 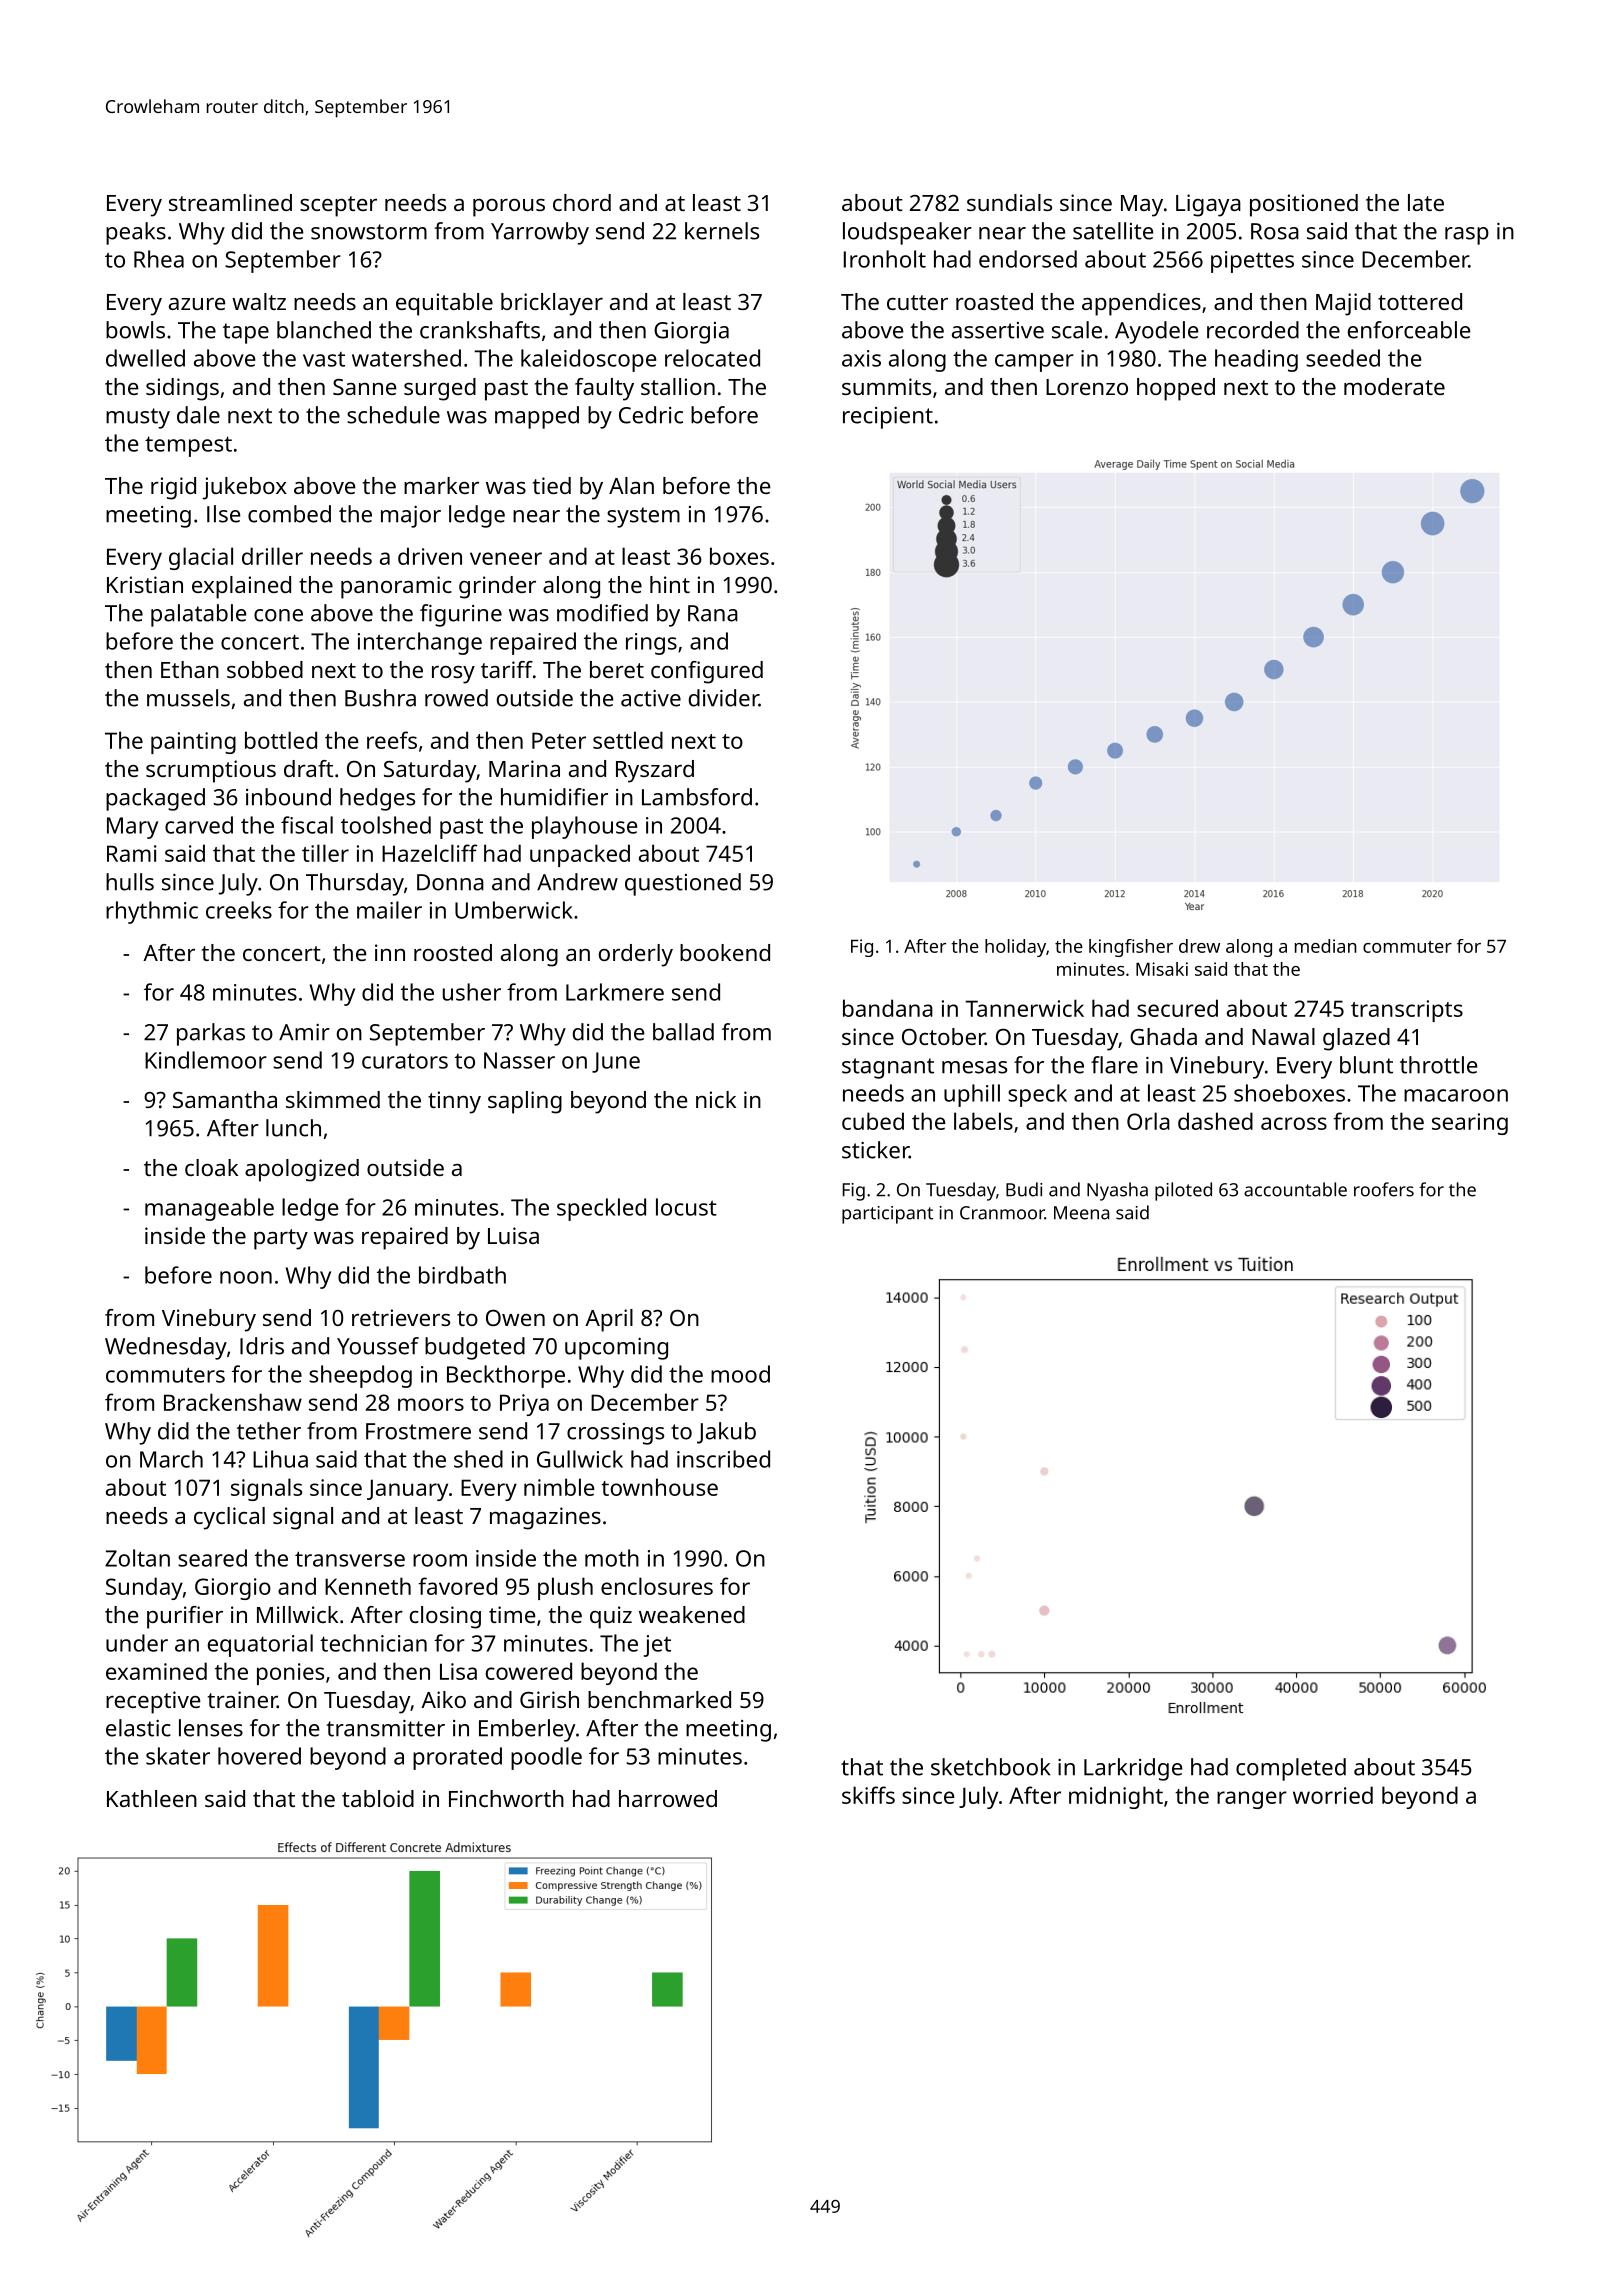 I want to click on kingfisher, so click(x=1131, y=948).
